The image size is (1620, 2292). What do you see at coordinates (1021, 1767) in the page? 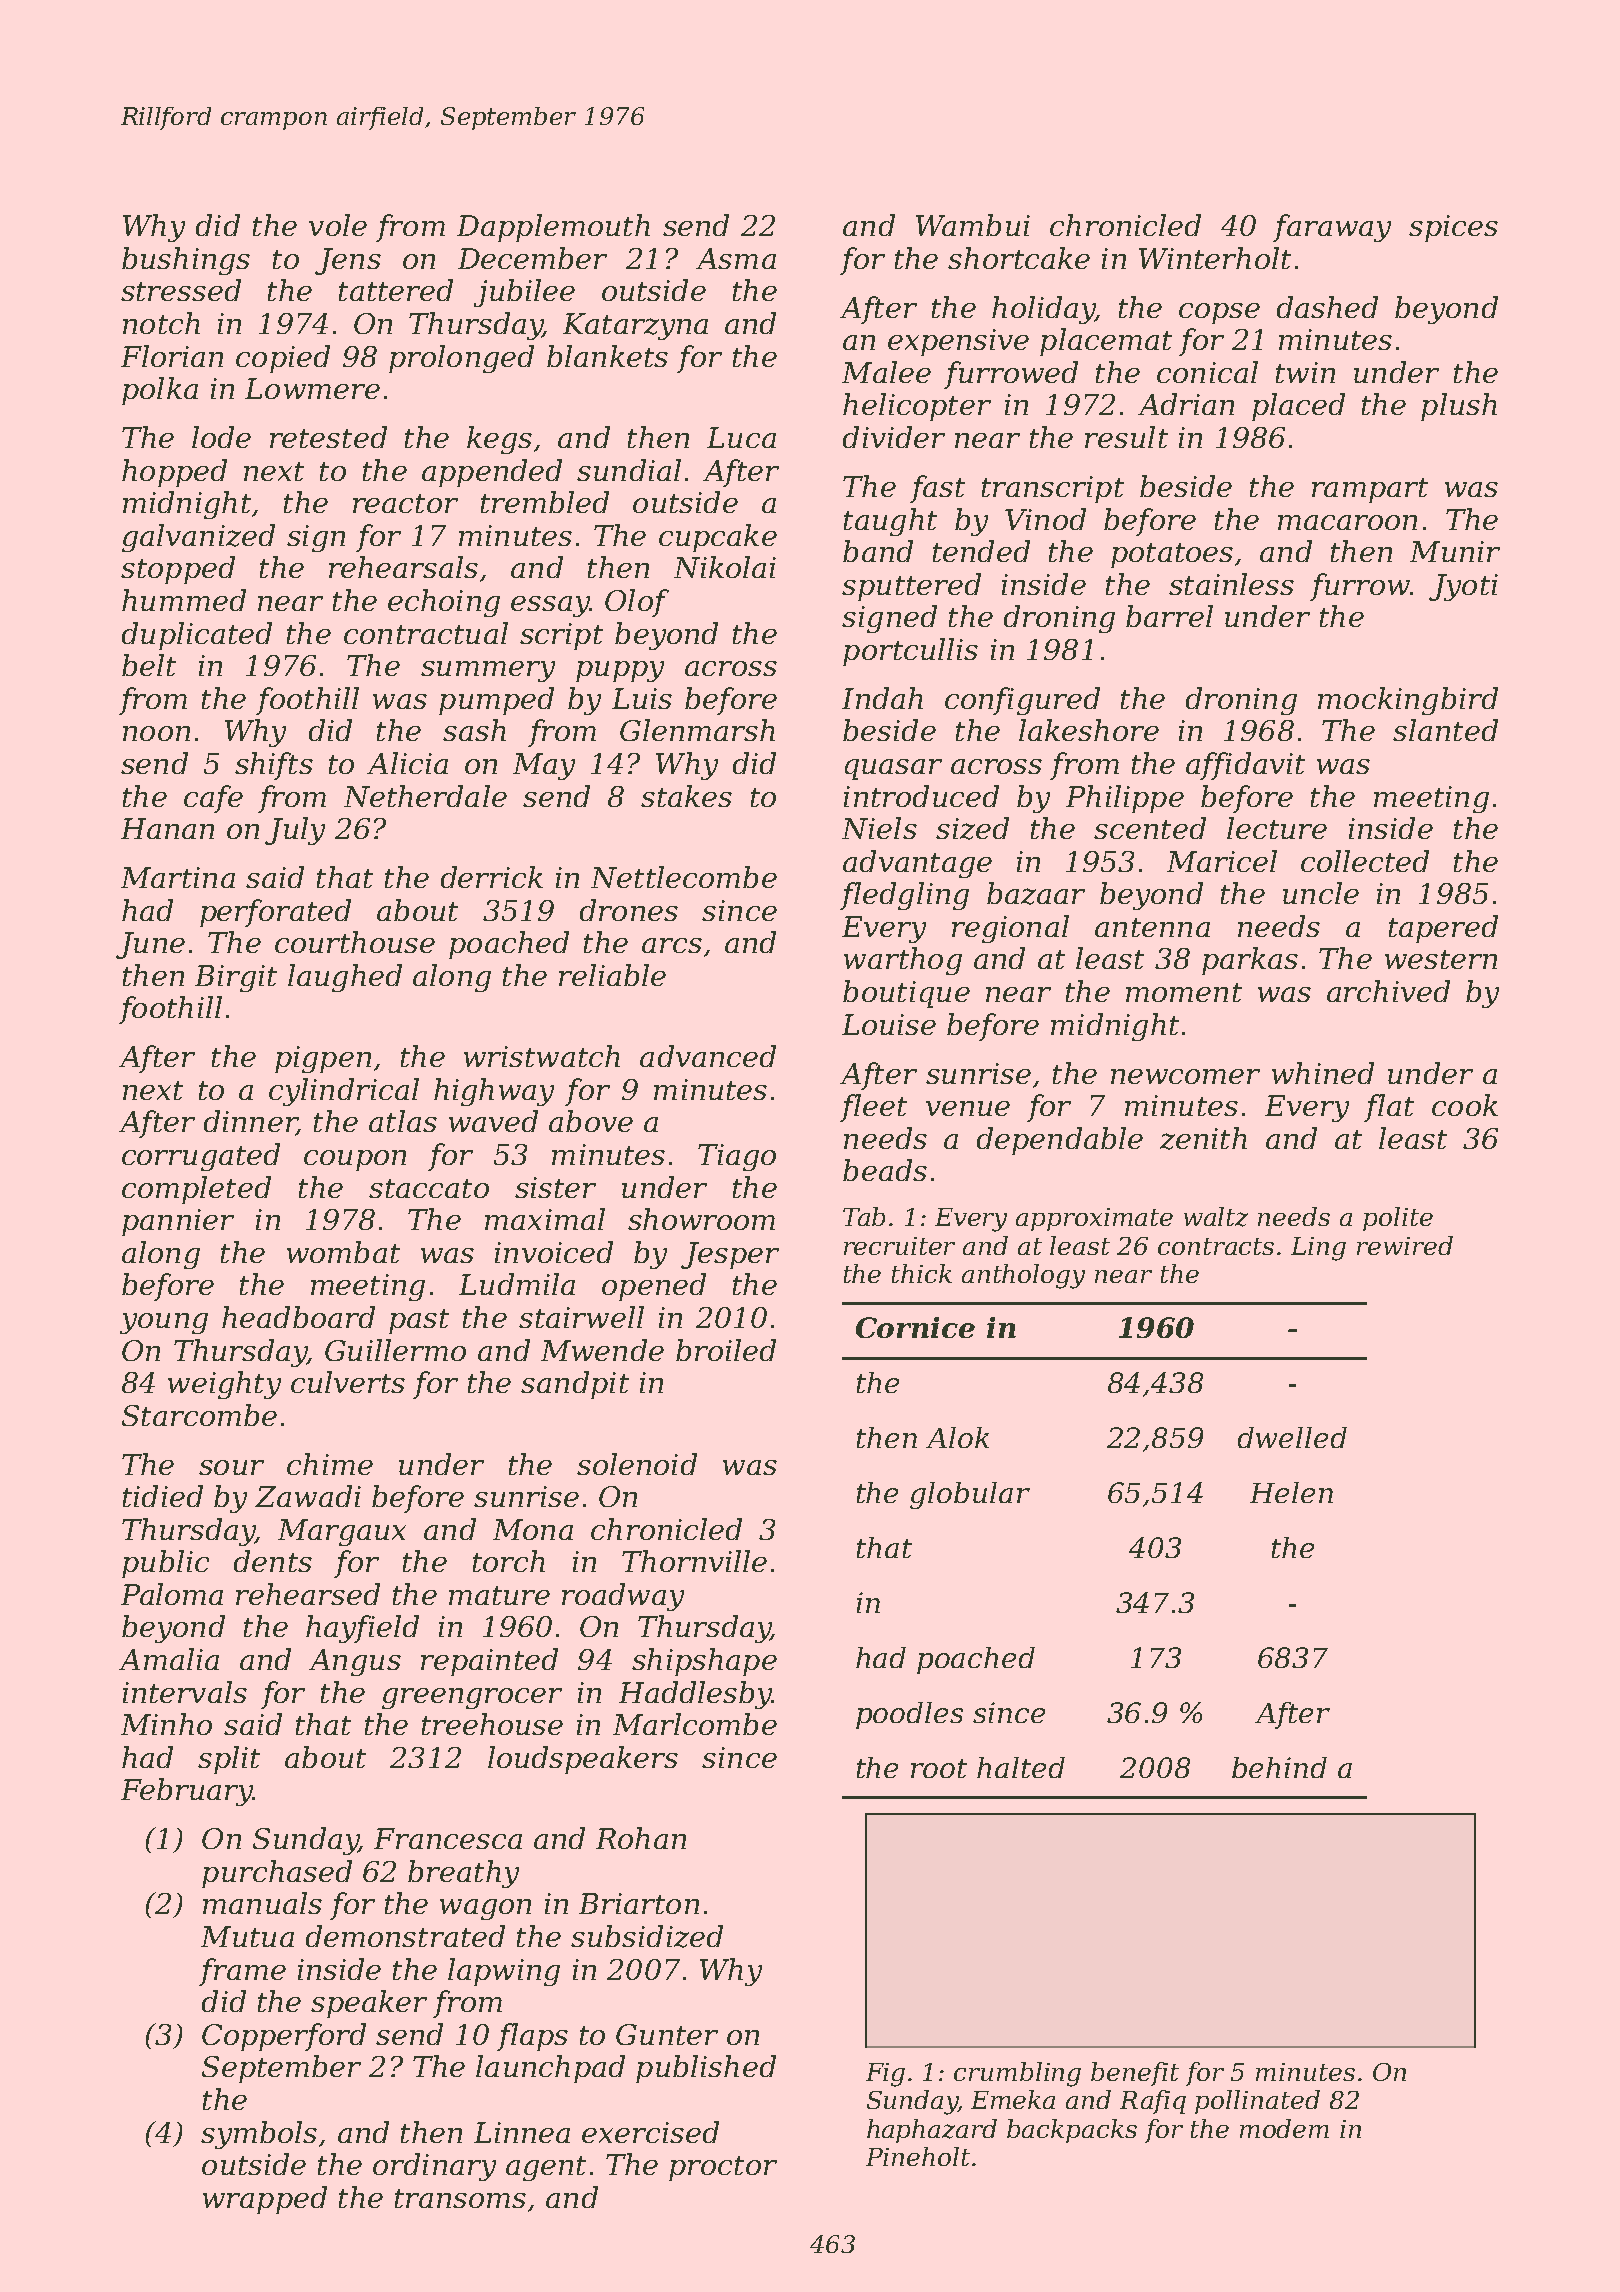
I see `halted` at bounding box center [1021, 1767].
